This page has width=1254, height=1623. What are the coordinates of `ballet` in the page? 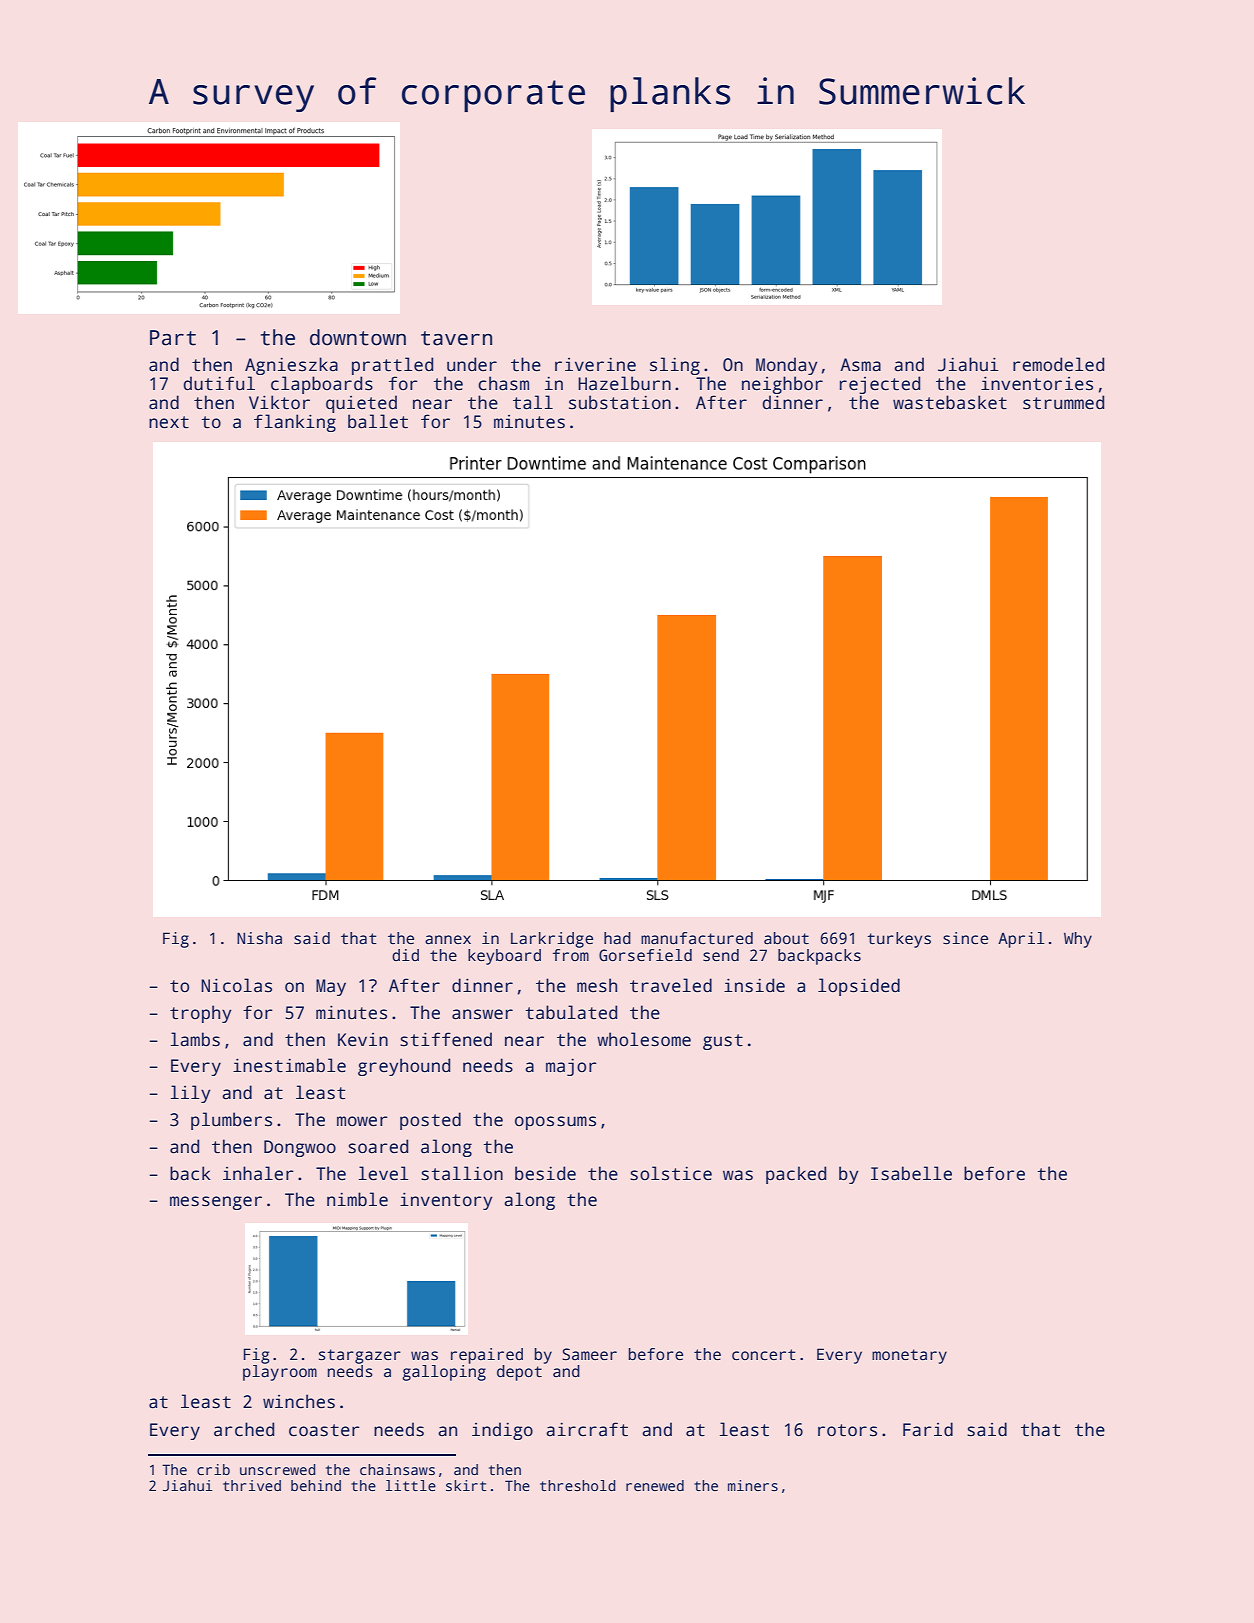 It's located at (378, 421).
